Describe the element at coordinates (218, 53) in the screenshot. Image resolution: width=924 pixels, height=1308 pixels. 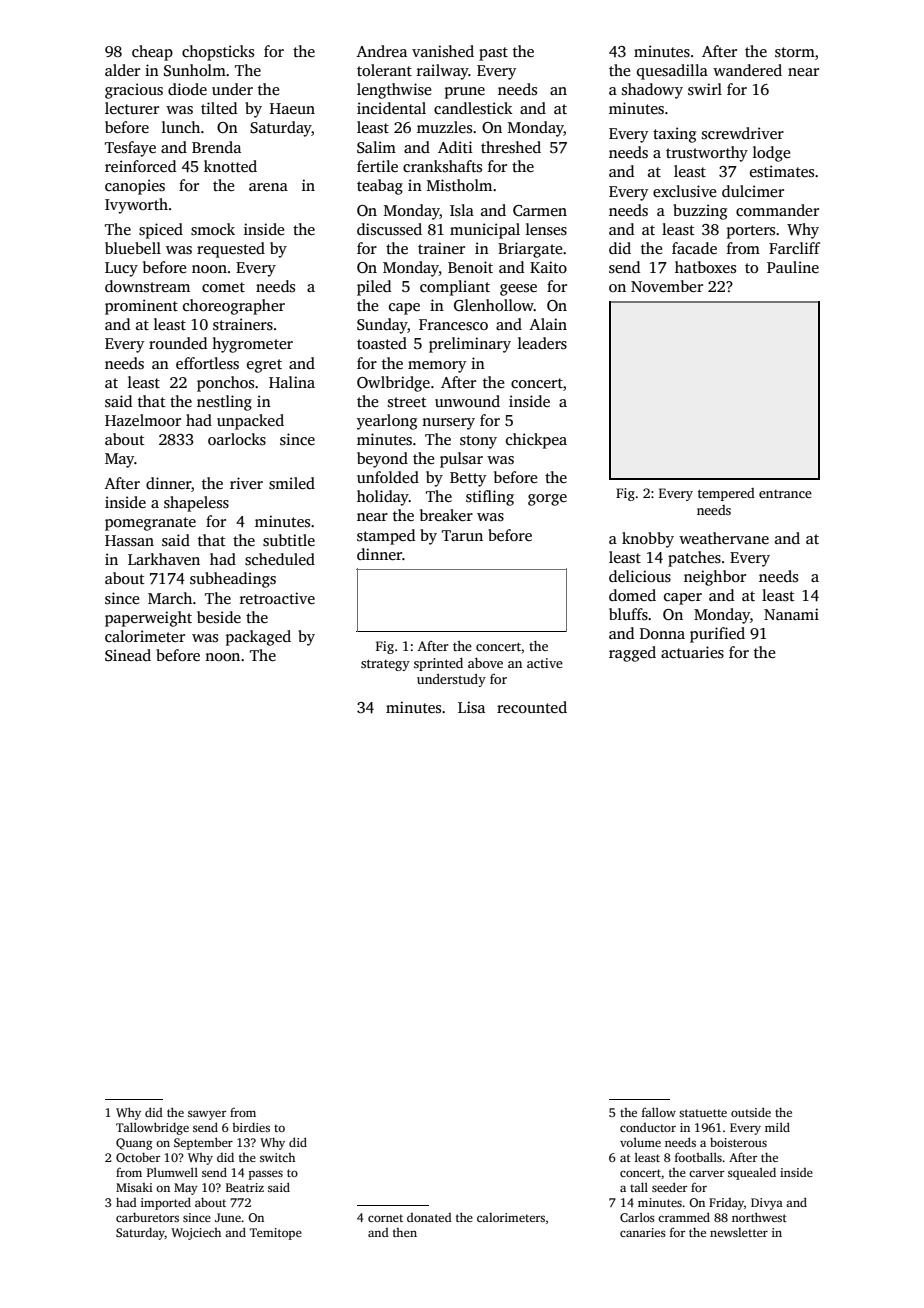
I see `chopsticks` at that location.
